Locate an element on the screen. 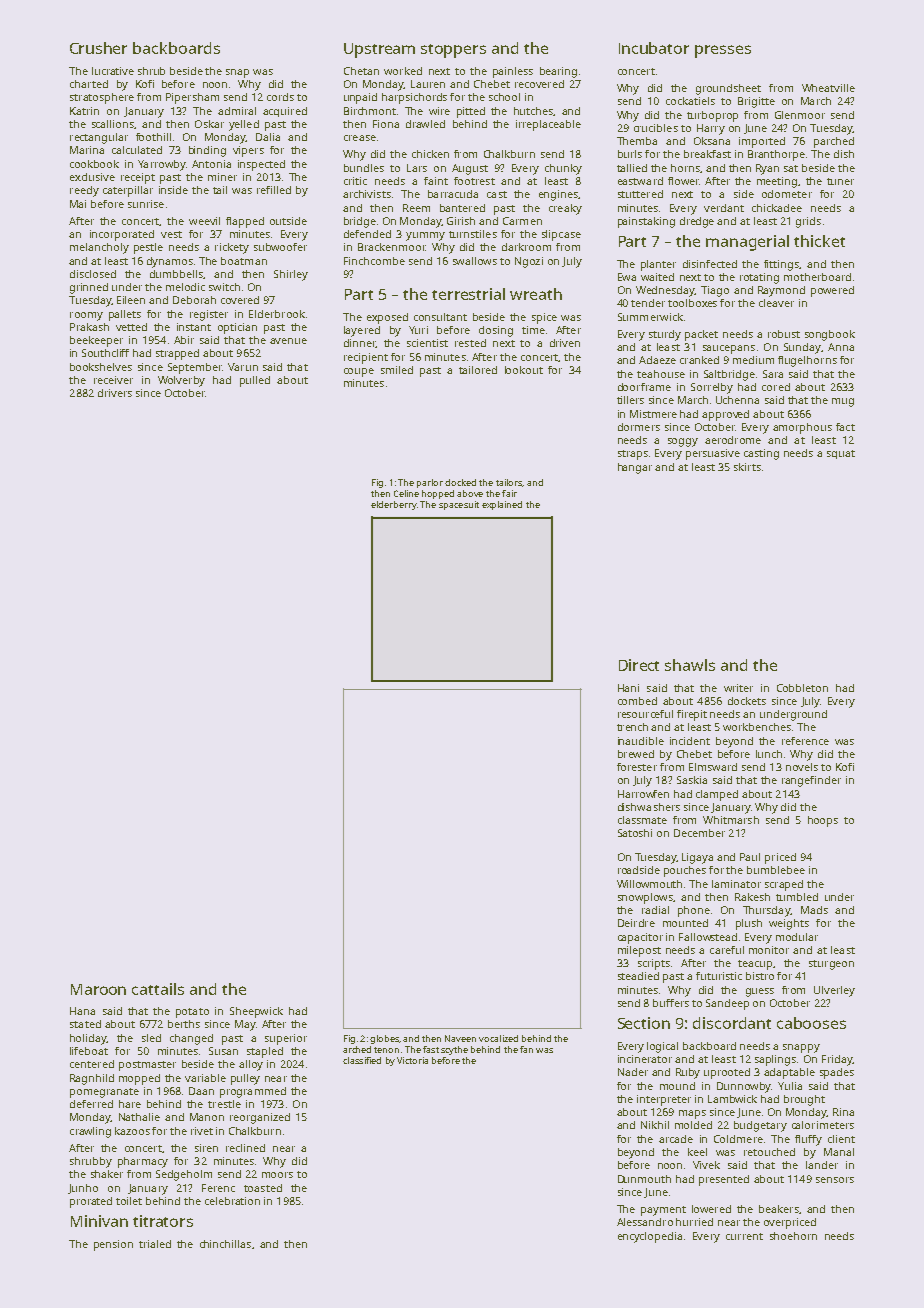  coupe is located at coordinates (359, 372).
